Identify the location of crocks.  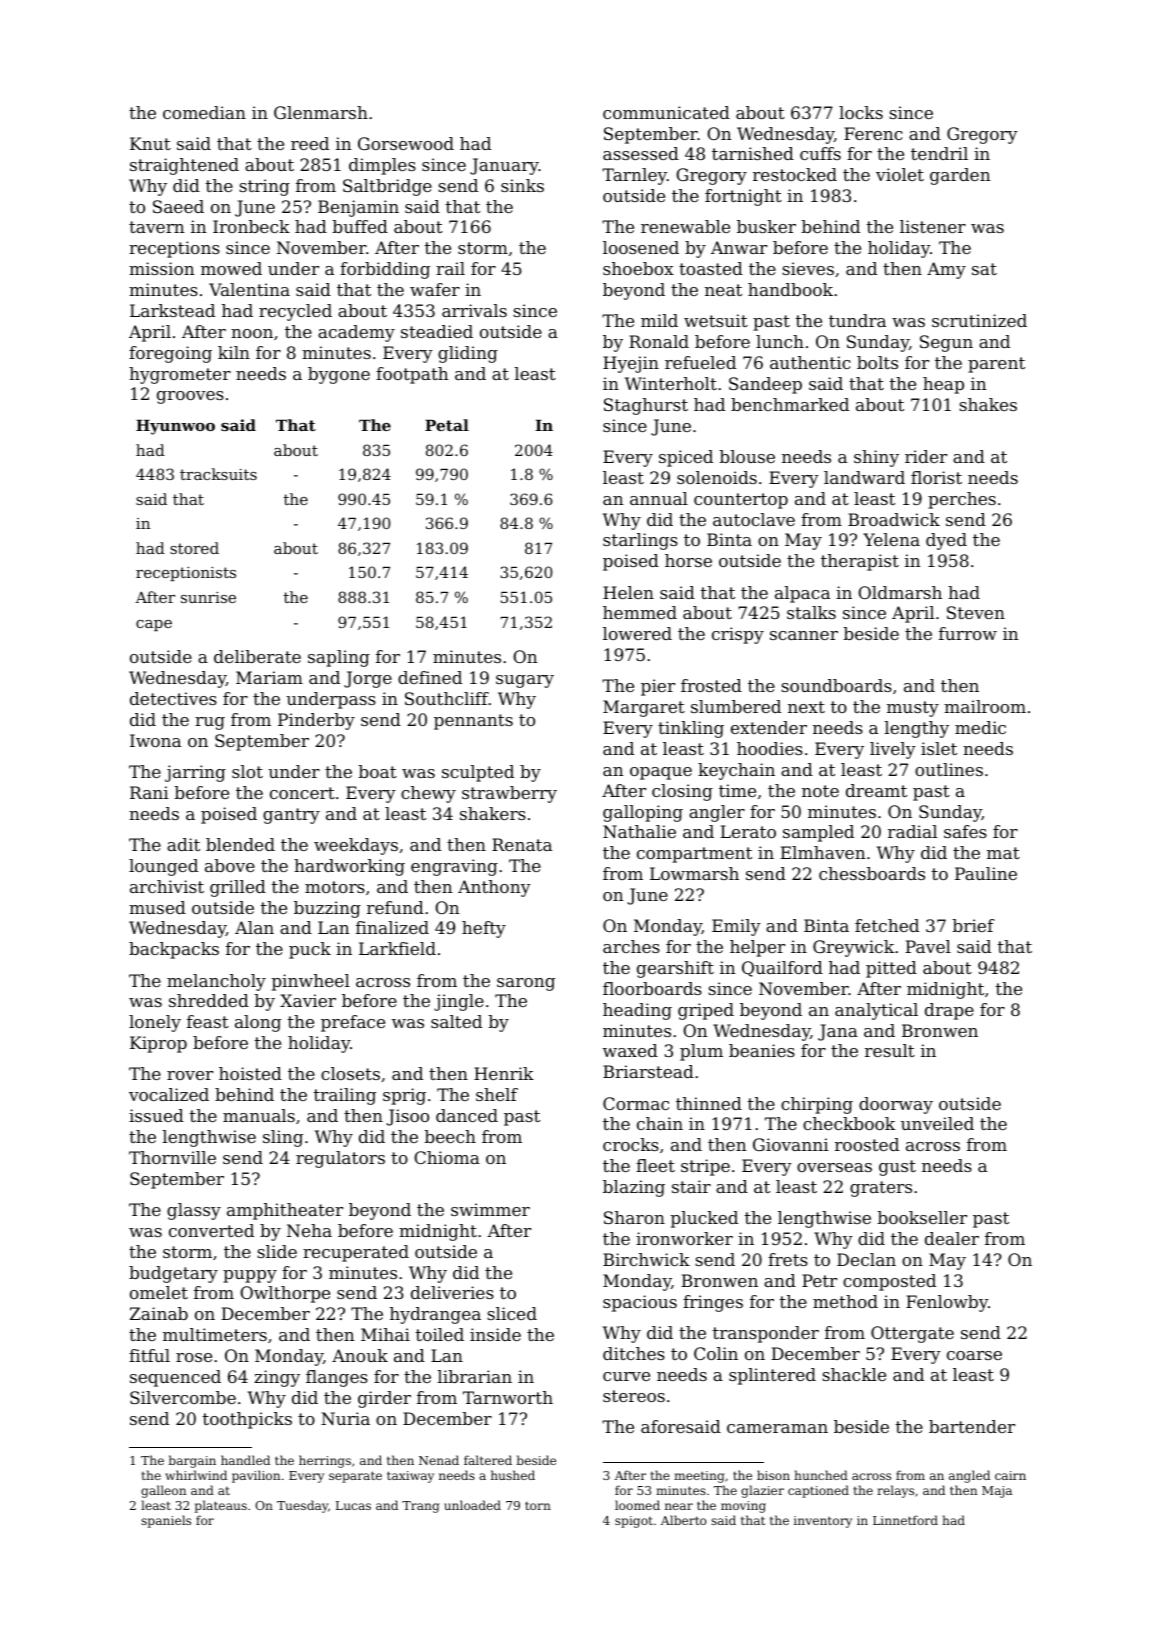
(631, 1144).
